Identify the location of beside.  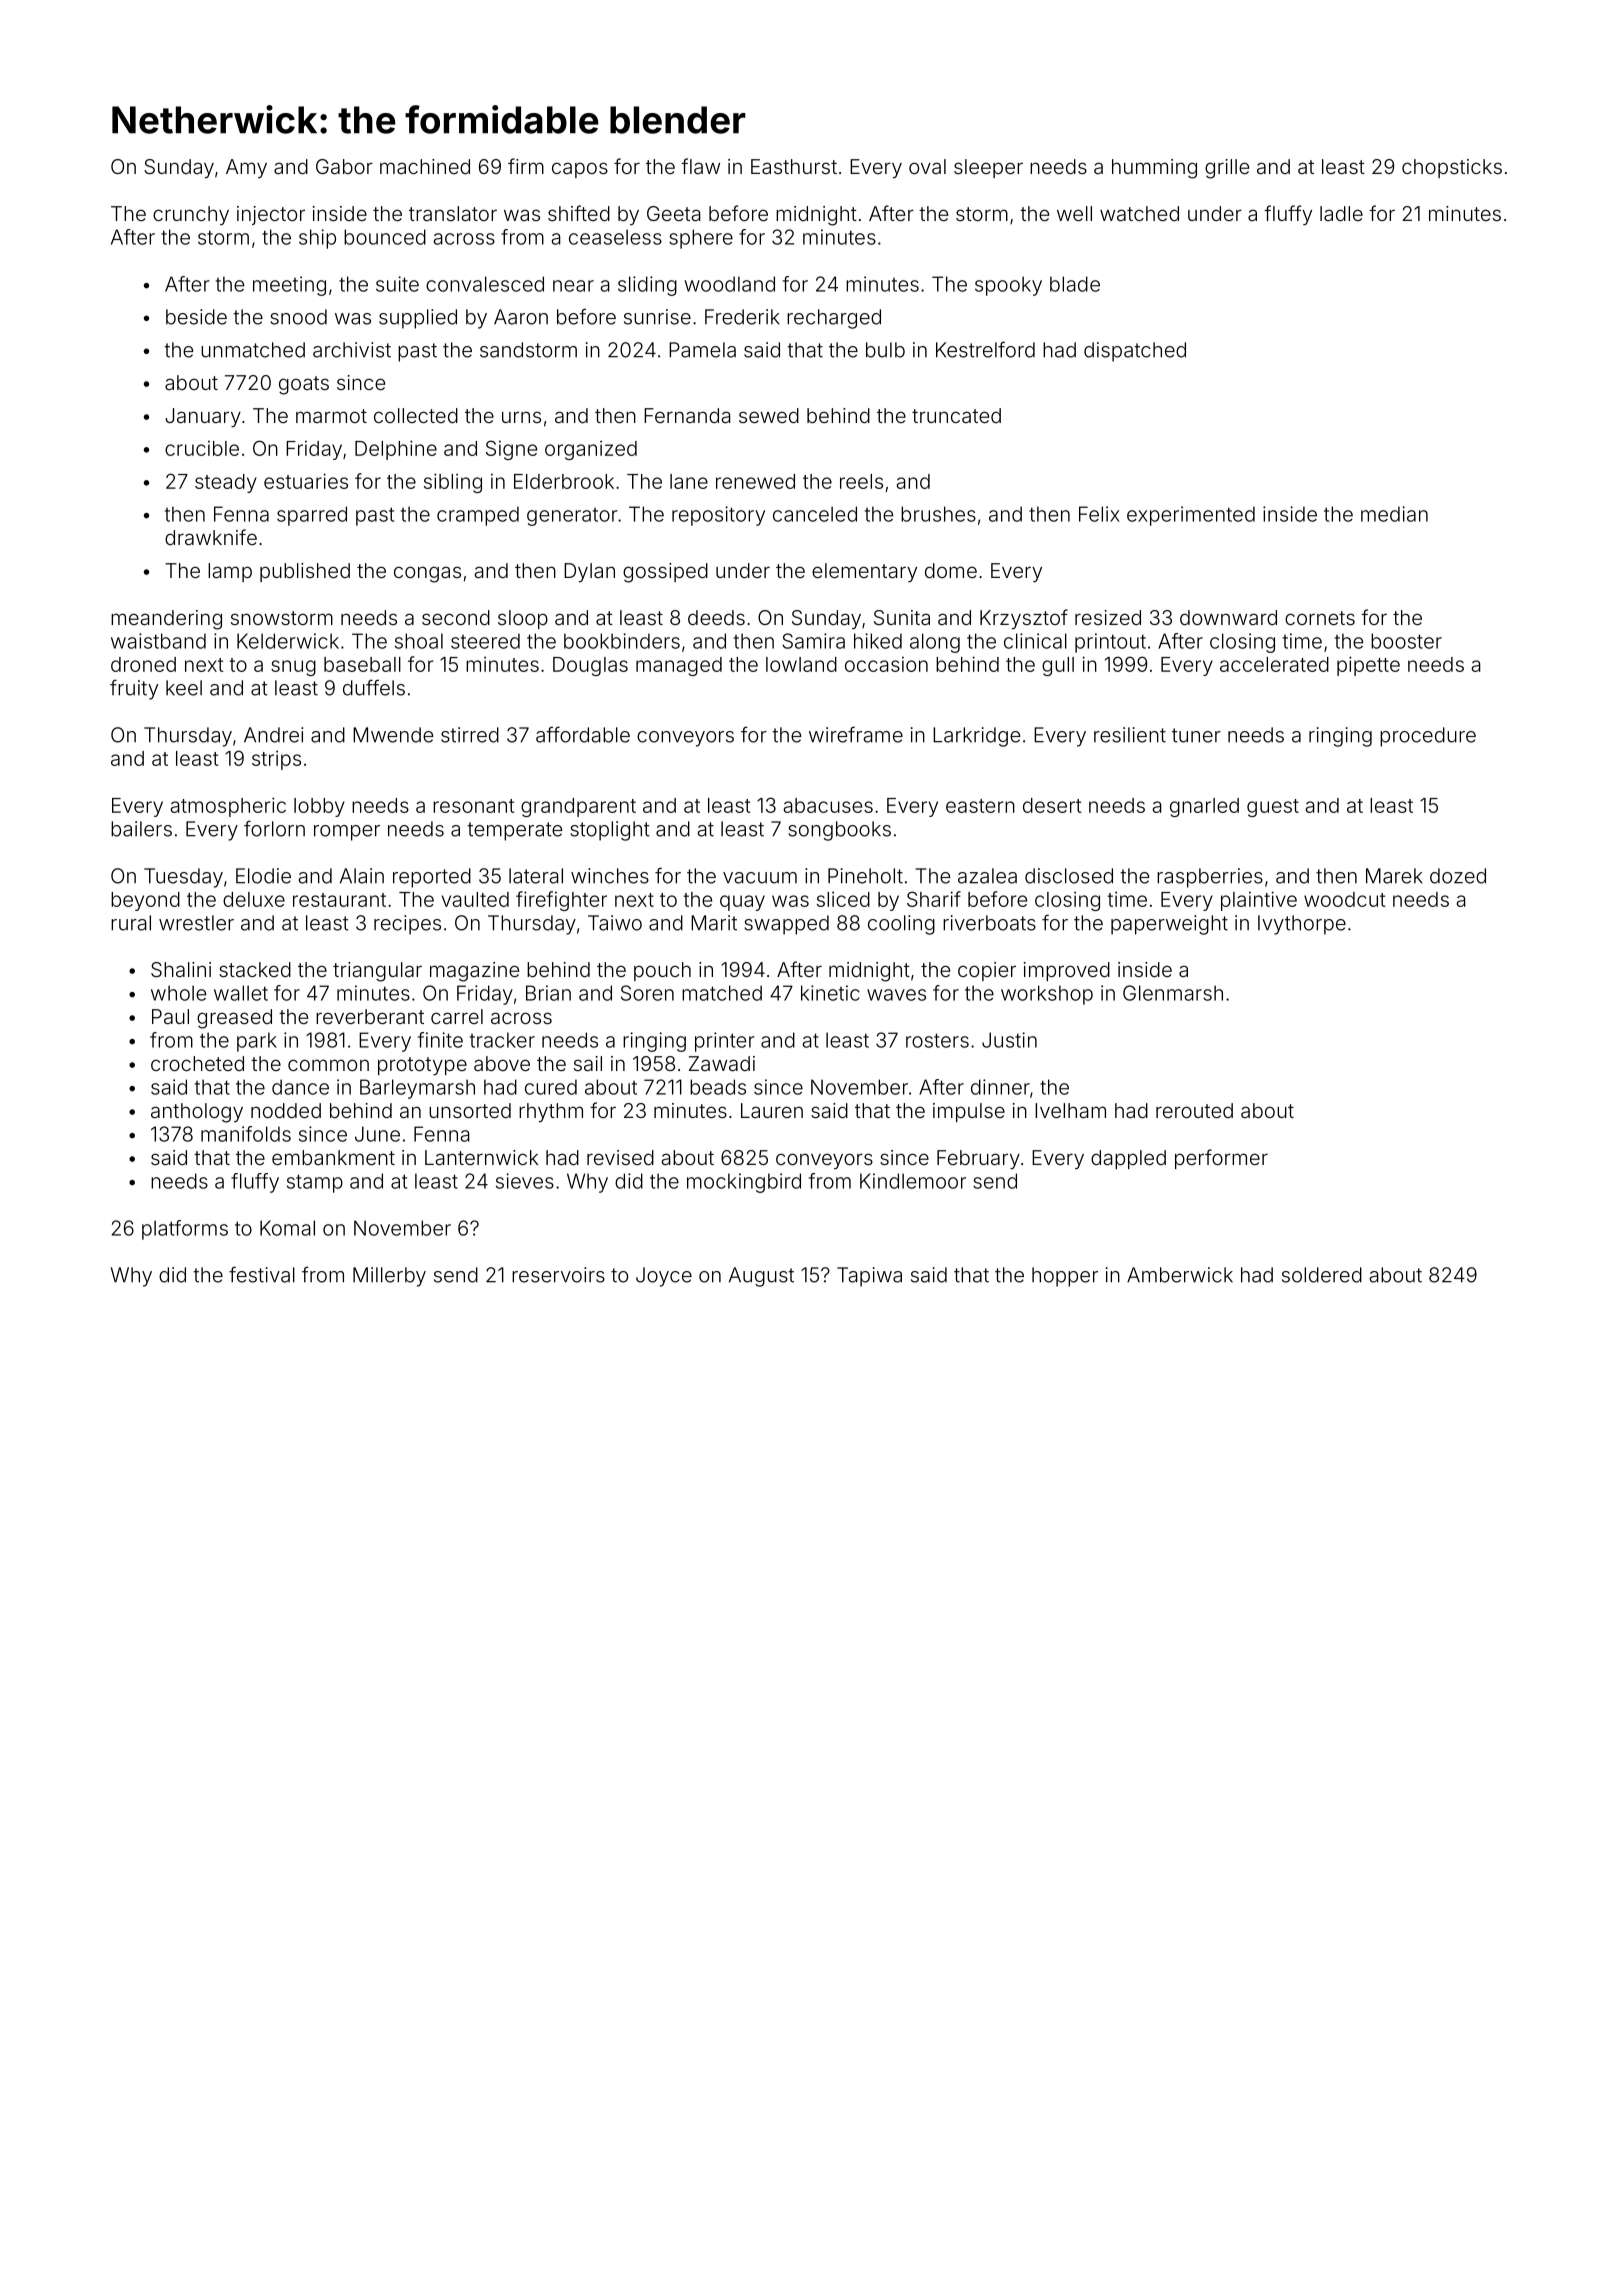
(196, 317).
